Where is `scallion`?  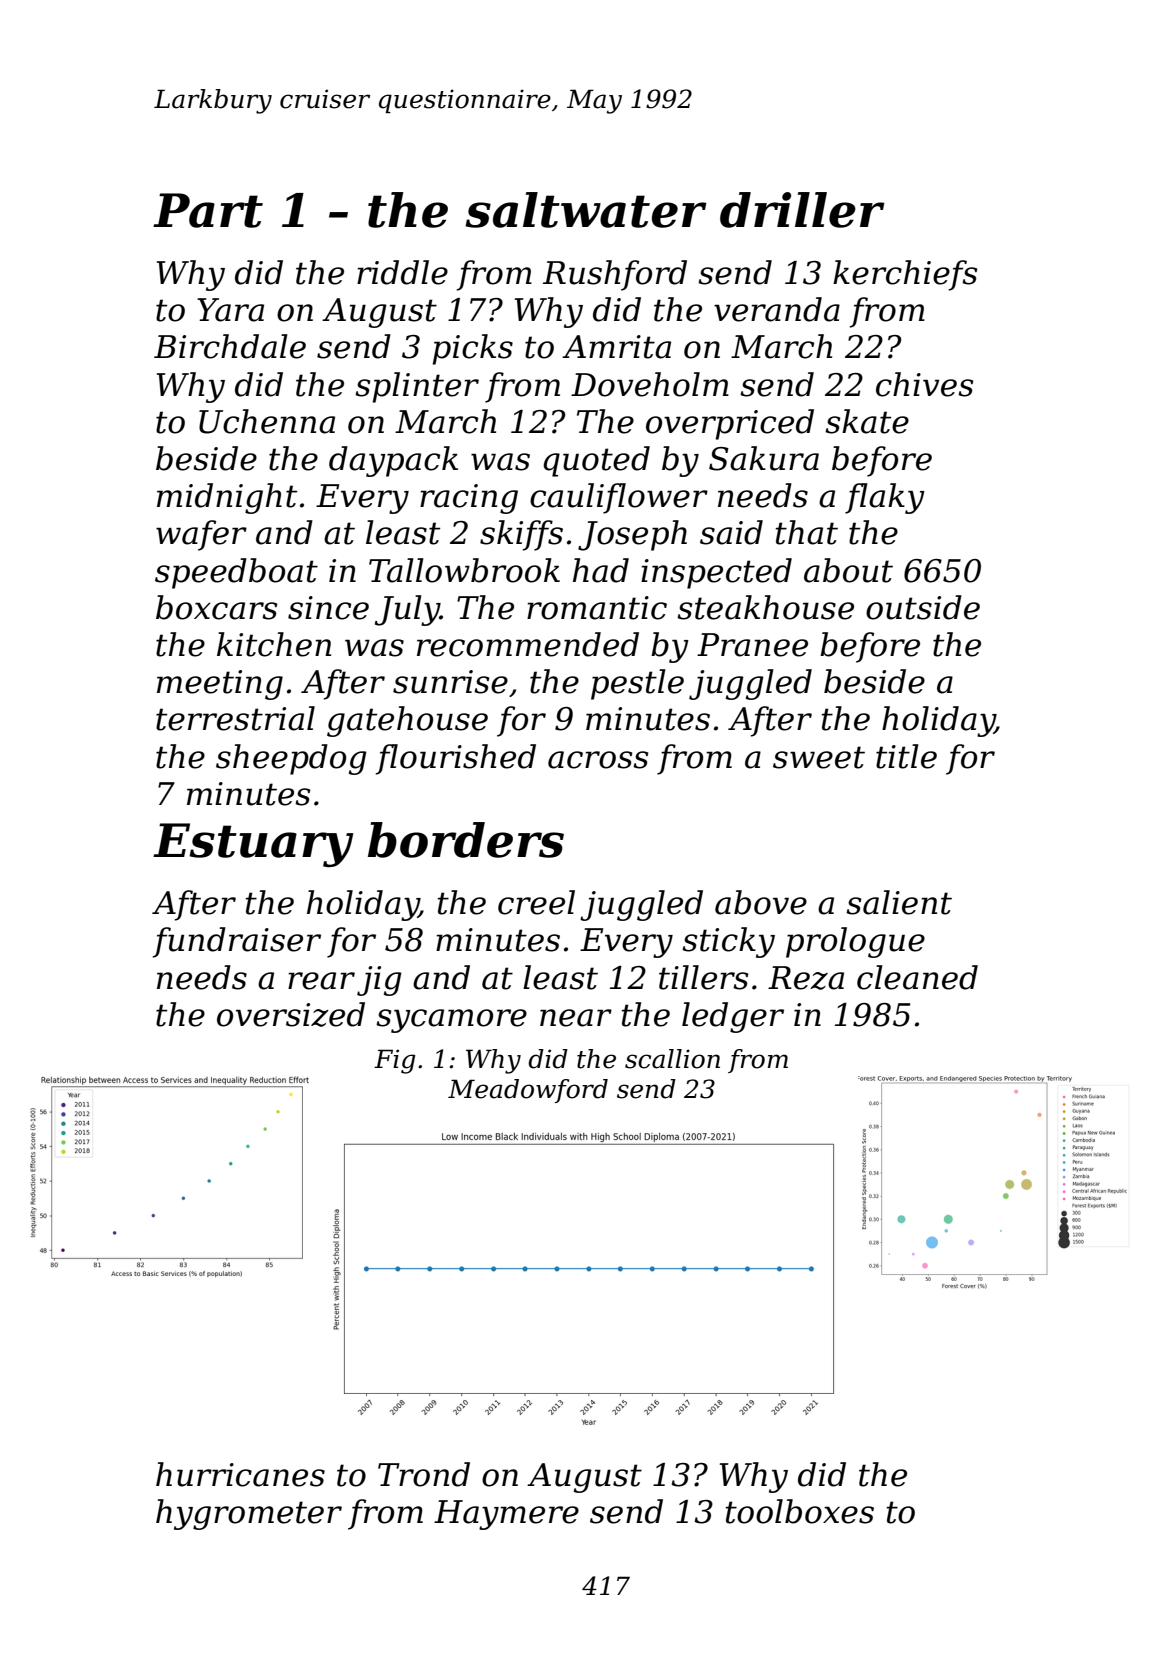 scallion is located at coordinates (672, 1059).
